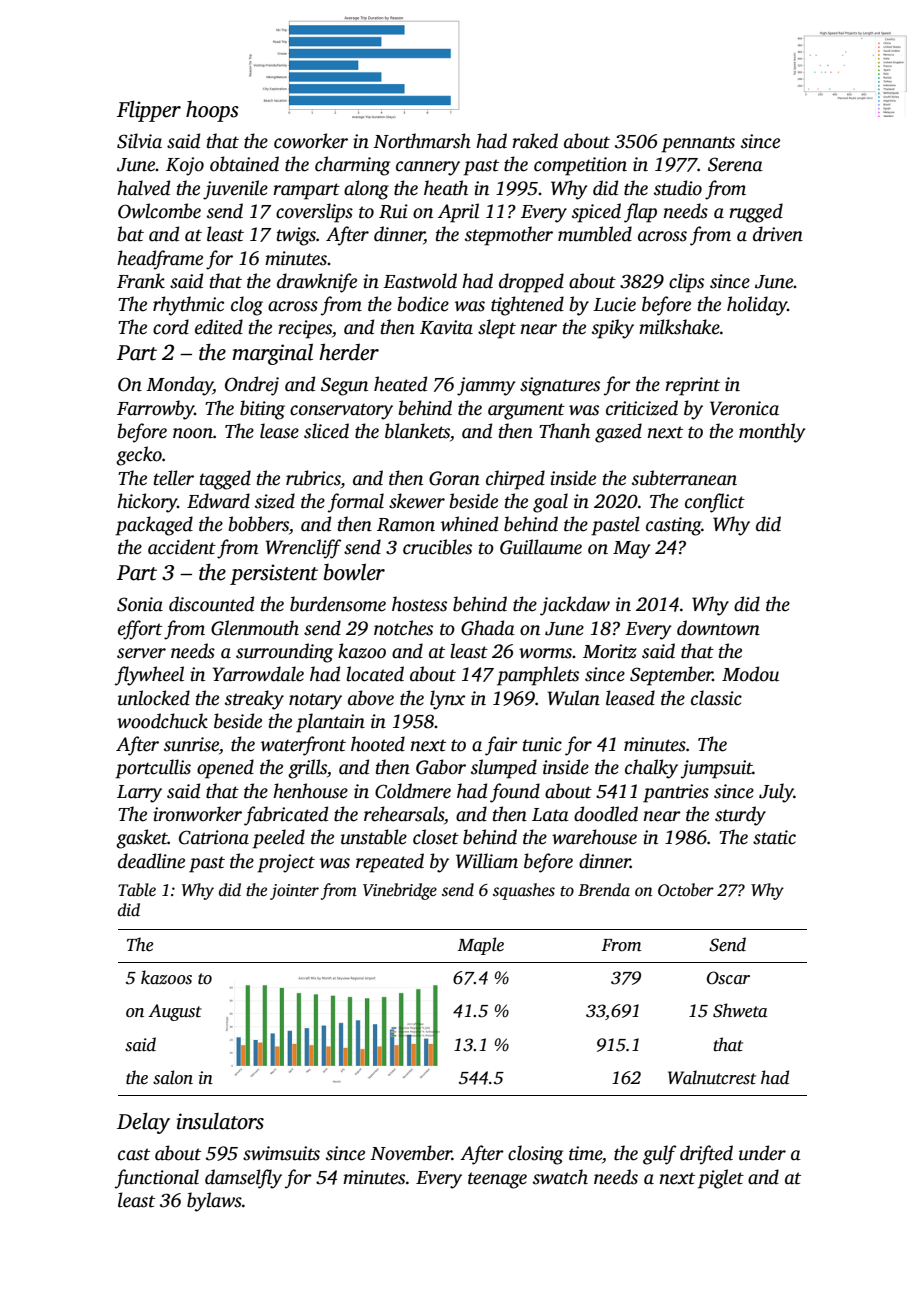  What do you see at coordinates (212, 111) in the screenshot?
I see `hoops` at bounding box center [212, 111].
